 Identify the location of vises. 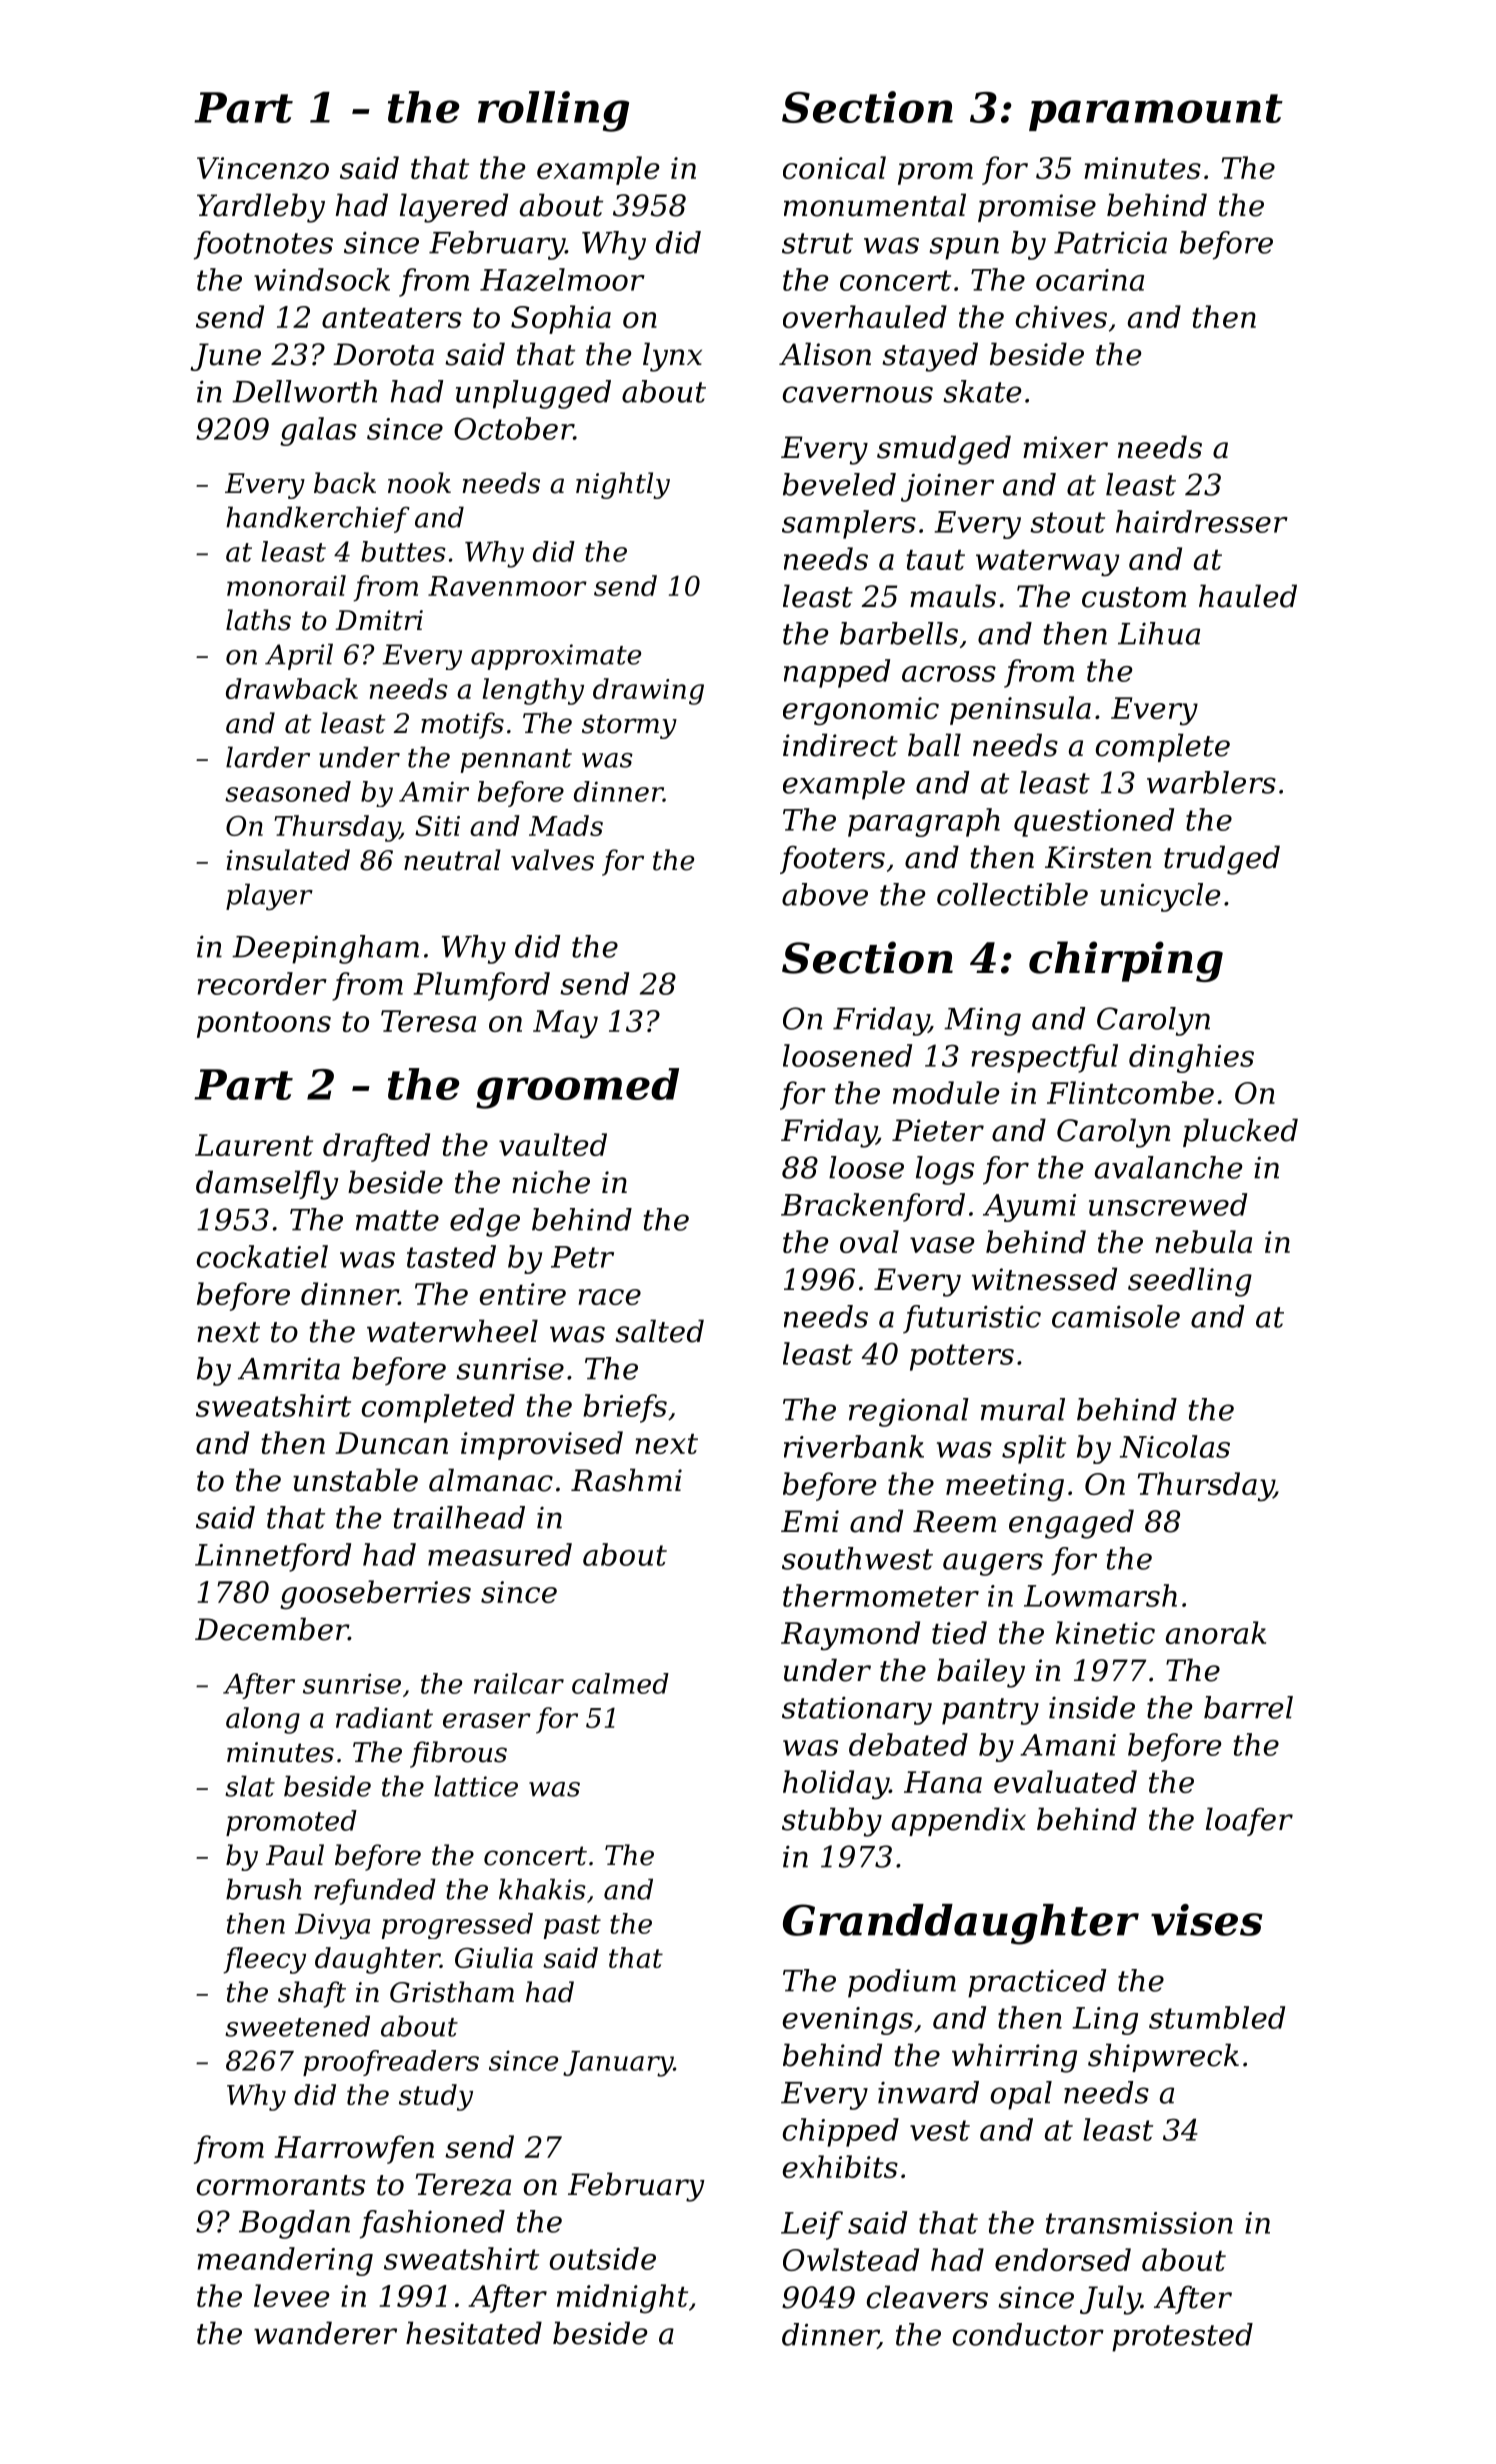
(1206, 1920).
